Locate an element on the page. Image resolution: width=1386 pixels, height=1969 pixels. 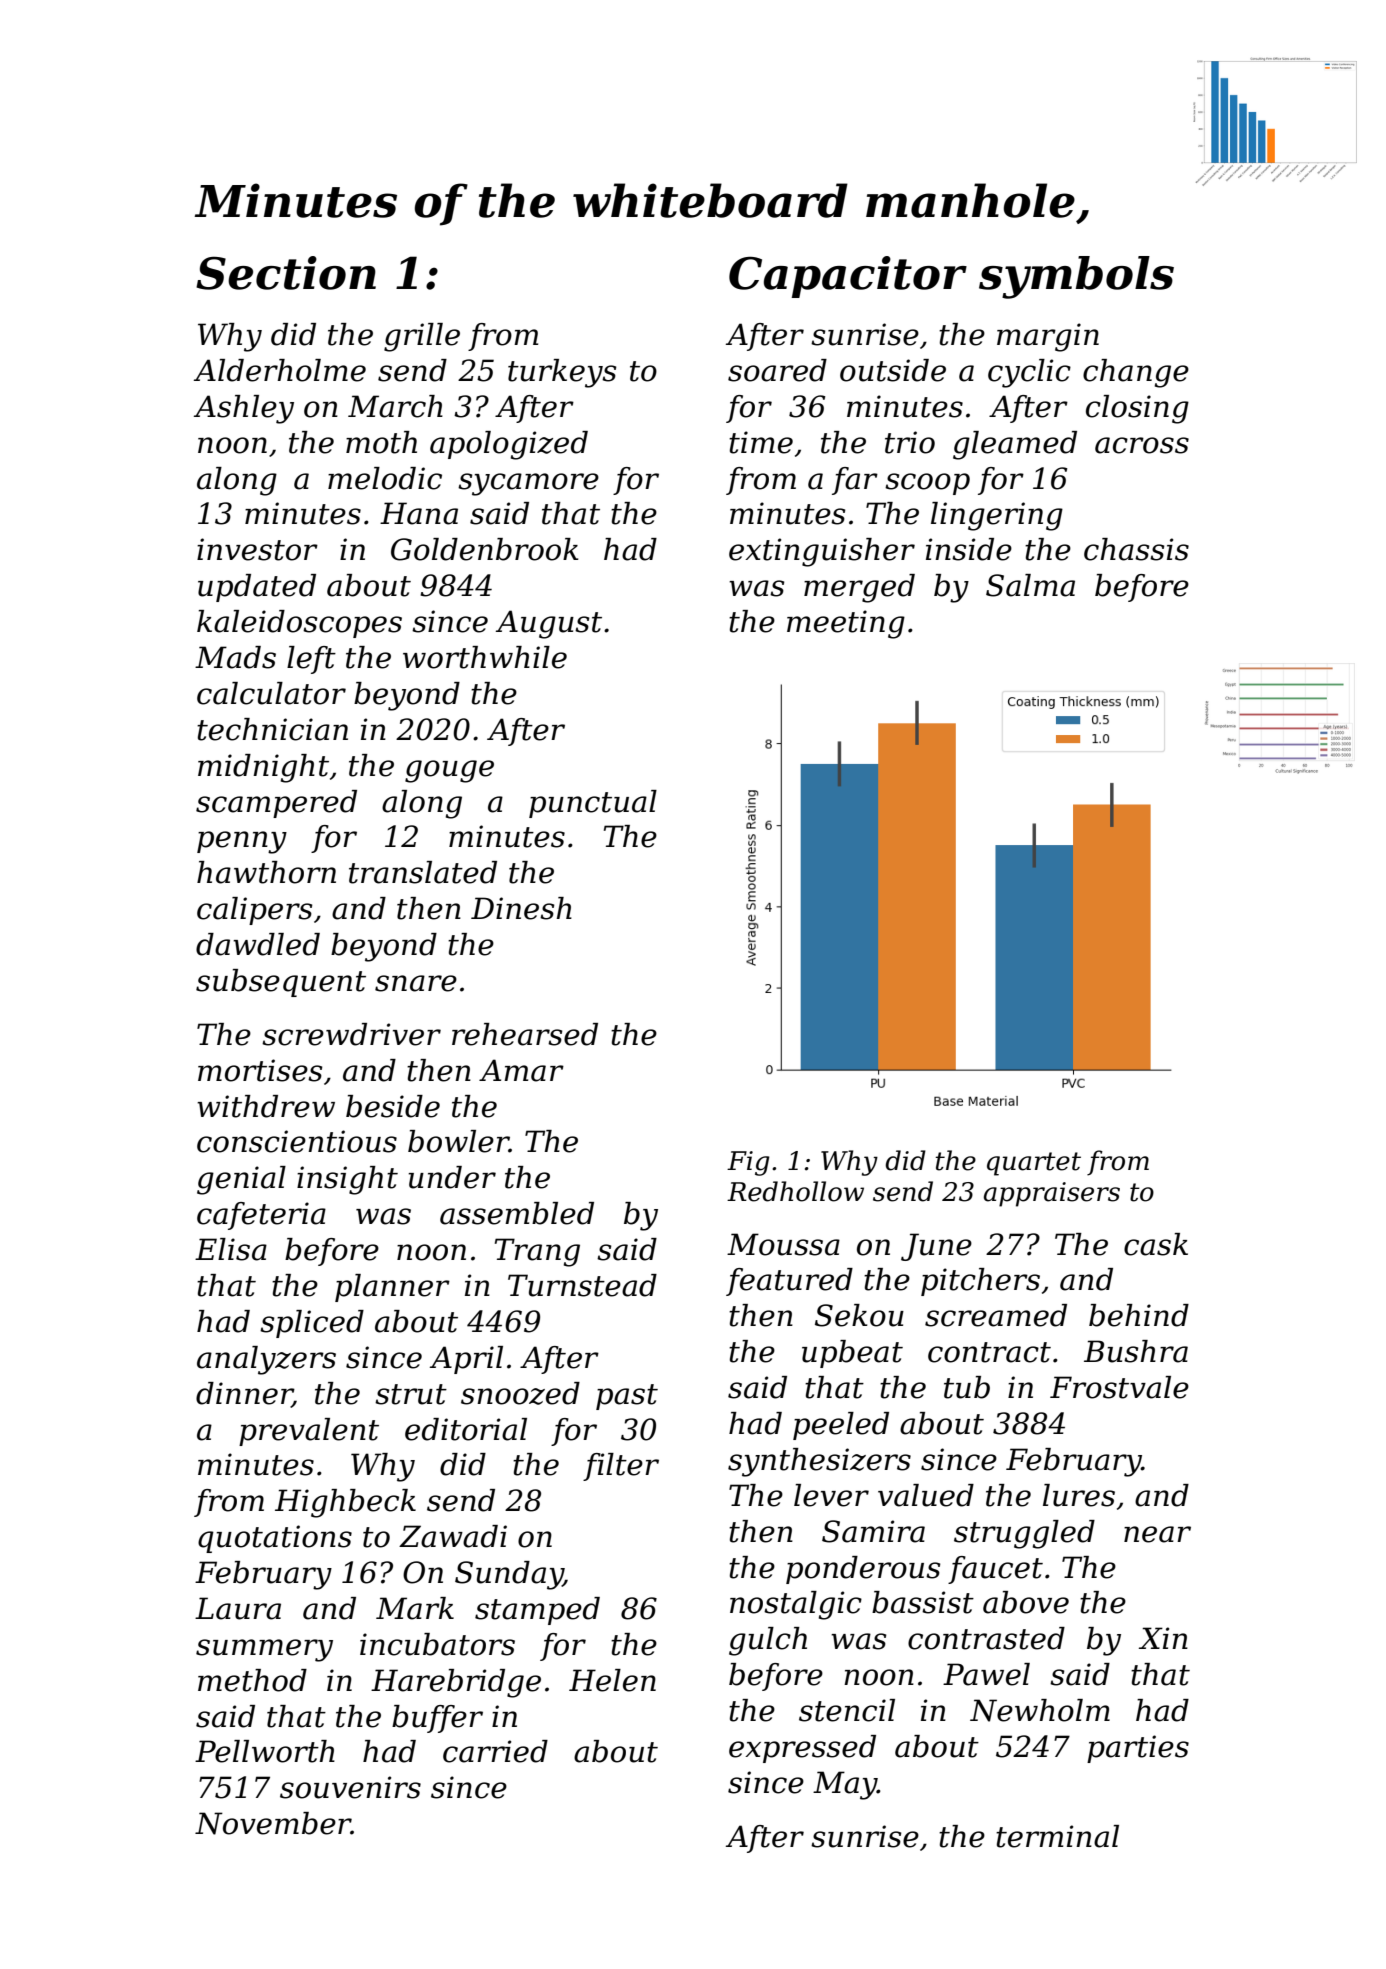
extinguisher is located at coordinates (822, 552).
